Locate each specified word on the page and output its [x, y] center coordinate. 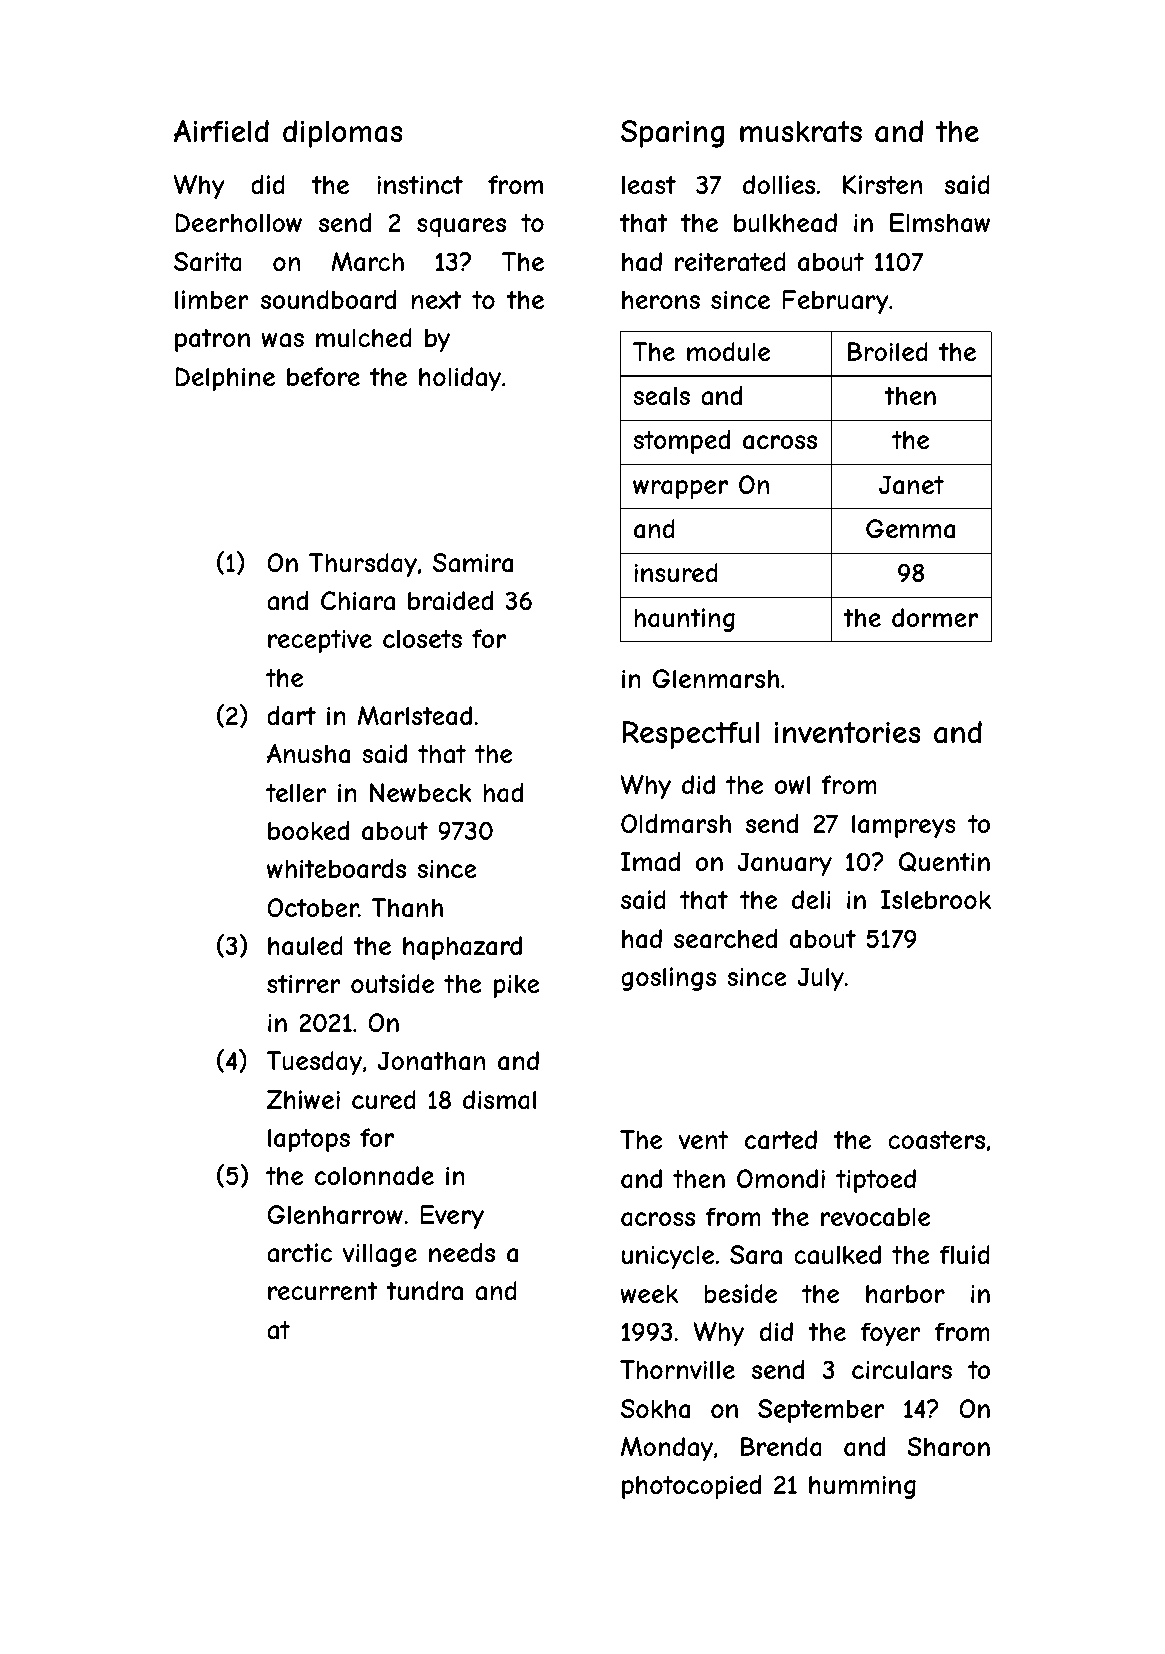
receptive [320, 641]
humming [862, 1487]
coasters [936, 1140]
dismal [499, 1100]
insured [676, 572]
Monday [667, 1449]
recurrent [323, 1291]
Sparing [672, 134]
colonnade [374, 1176]
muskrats [801, 131]
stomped [681, 442]
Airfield [221, 131]
